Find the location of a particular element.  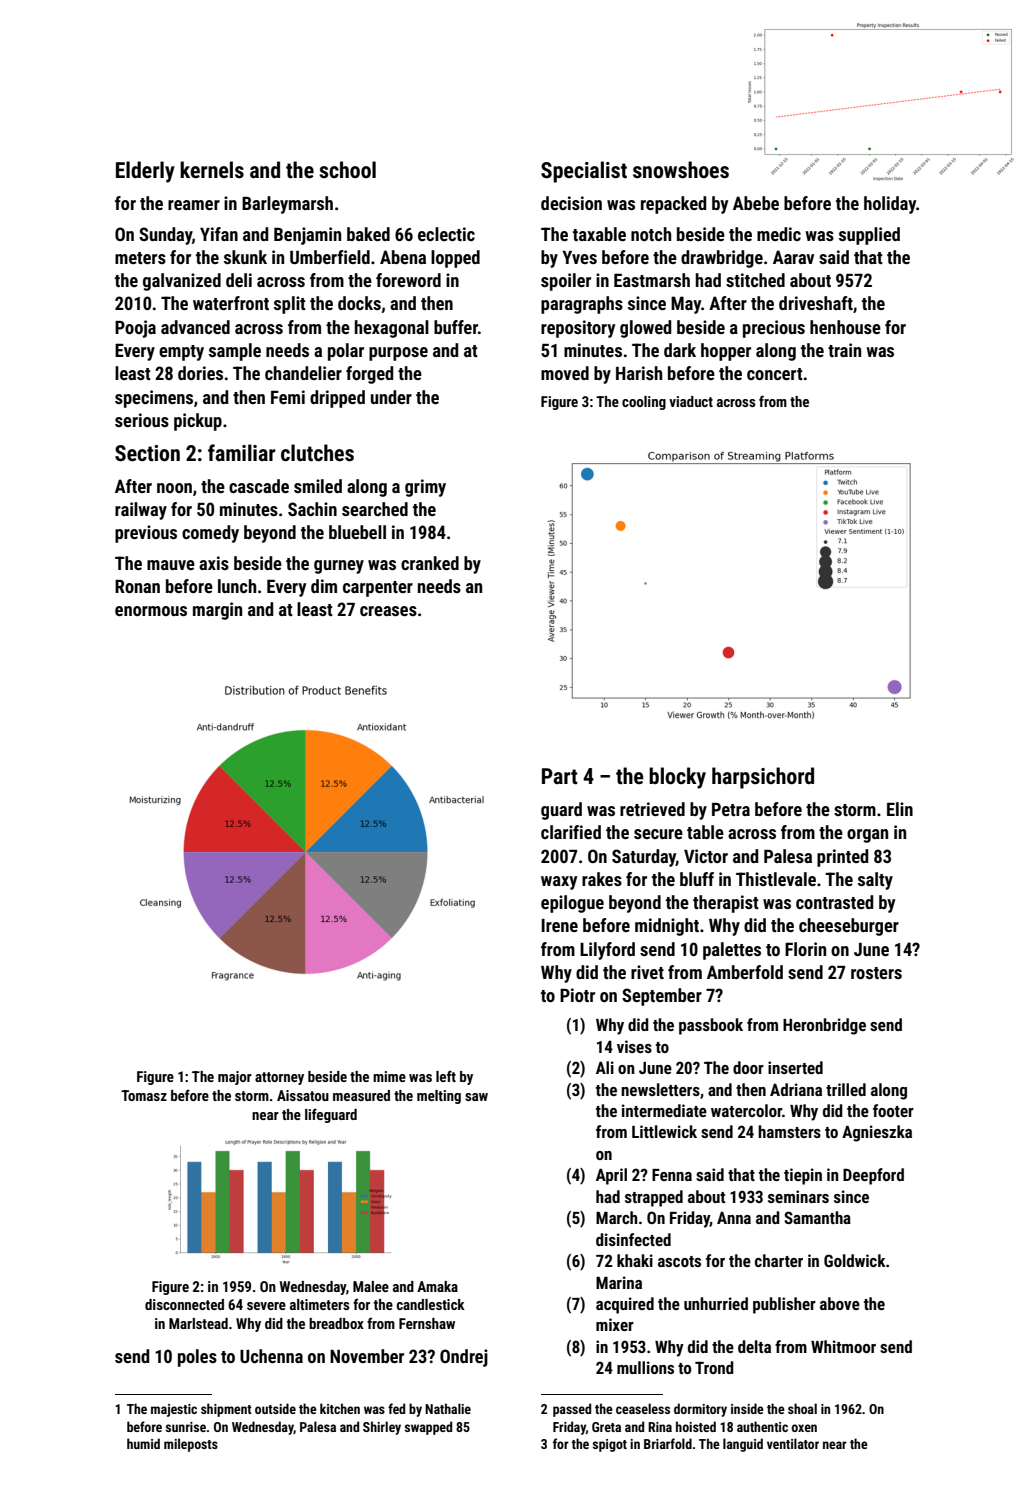

organ is located at coordinates (867, 836).
